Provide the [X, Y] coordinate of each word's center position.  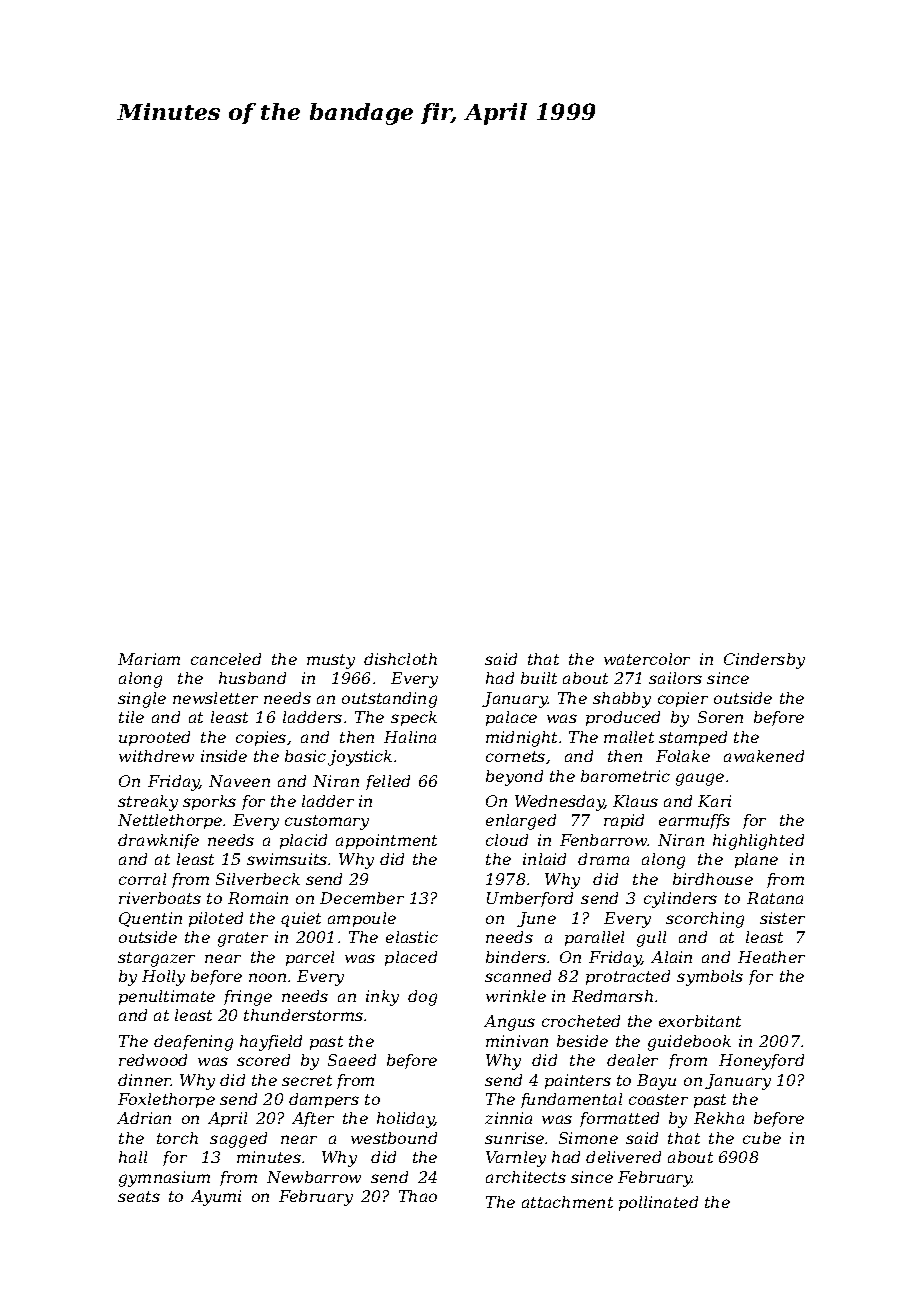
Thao [418, 1196]
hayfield [271, 1043]
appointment [386, 841]
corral [142, 879]
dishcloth [400, 659]
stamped [693, 738]
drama [603, 859]
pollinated [658, 1203]
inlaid [544, 859]
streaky [148, 803]
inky [382, 998]
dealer [632, 1060]
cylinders [680, 900]
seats [139, 1196]
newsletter [215, 698]
